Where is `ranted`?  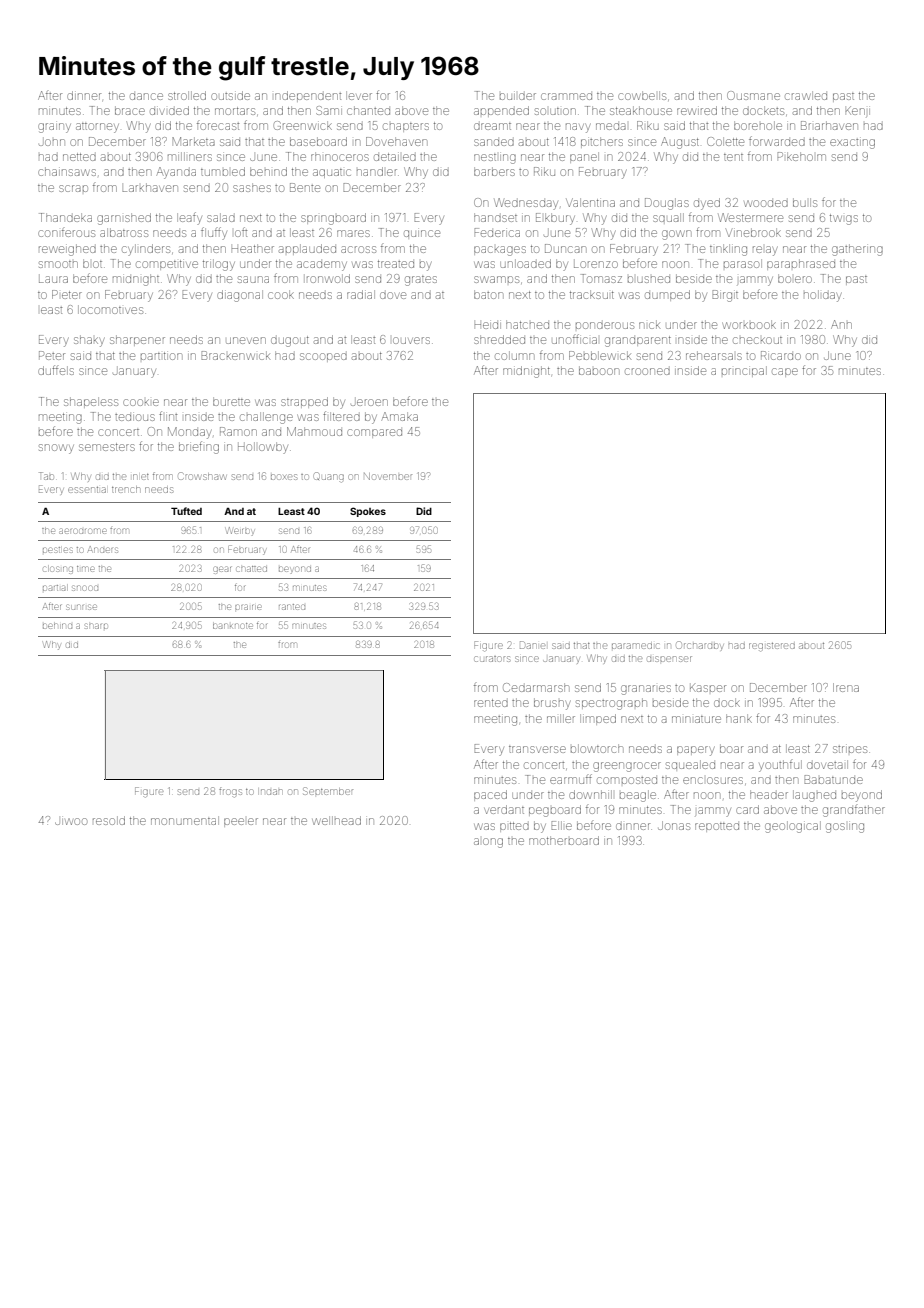 ranted is located at coordinates (292, 607).
